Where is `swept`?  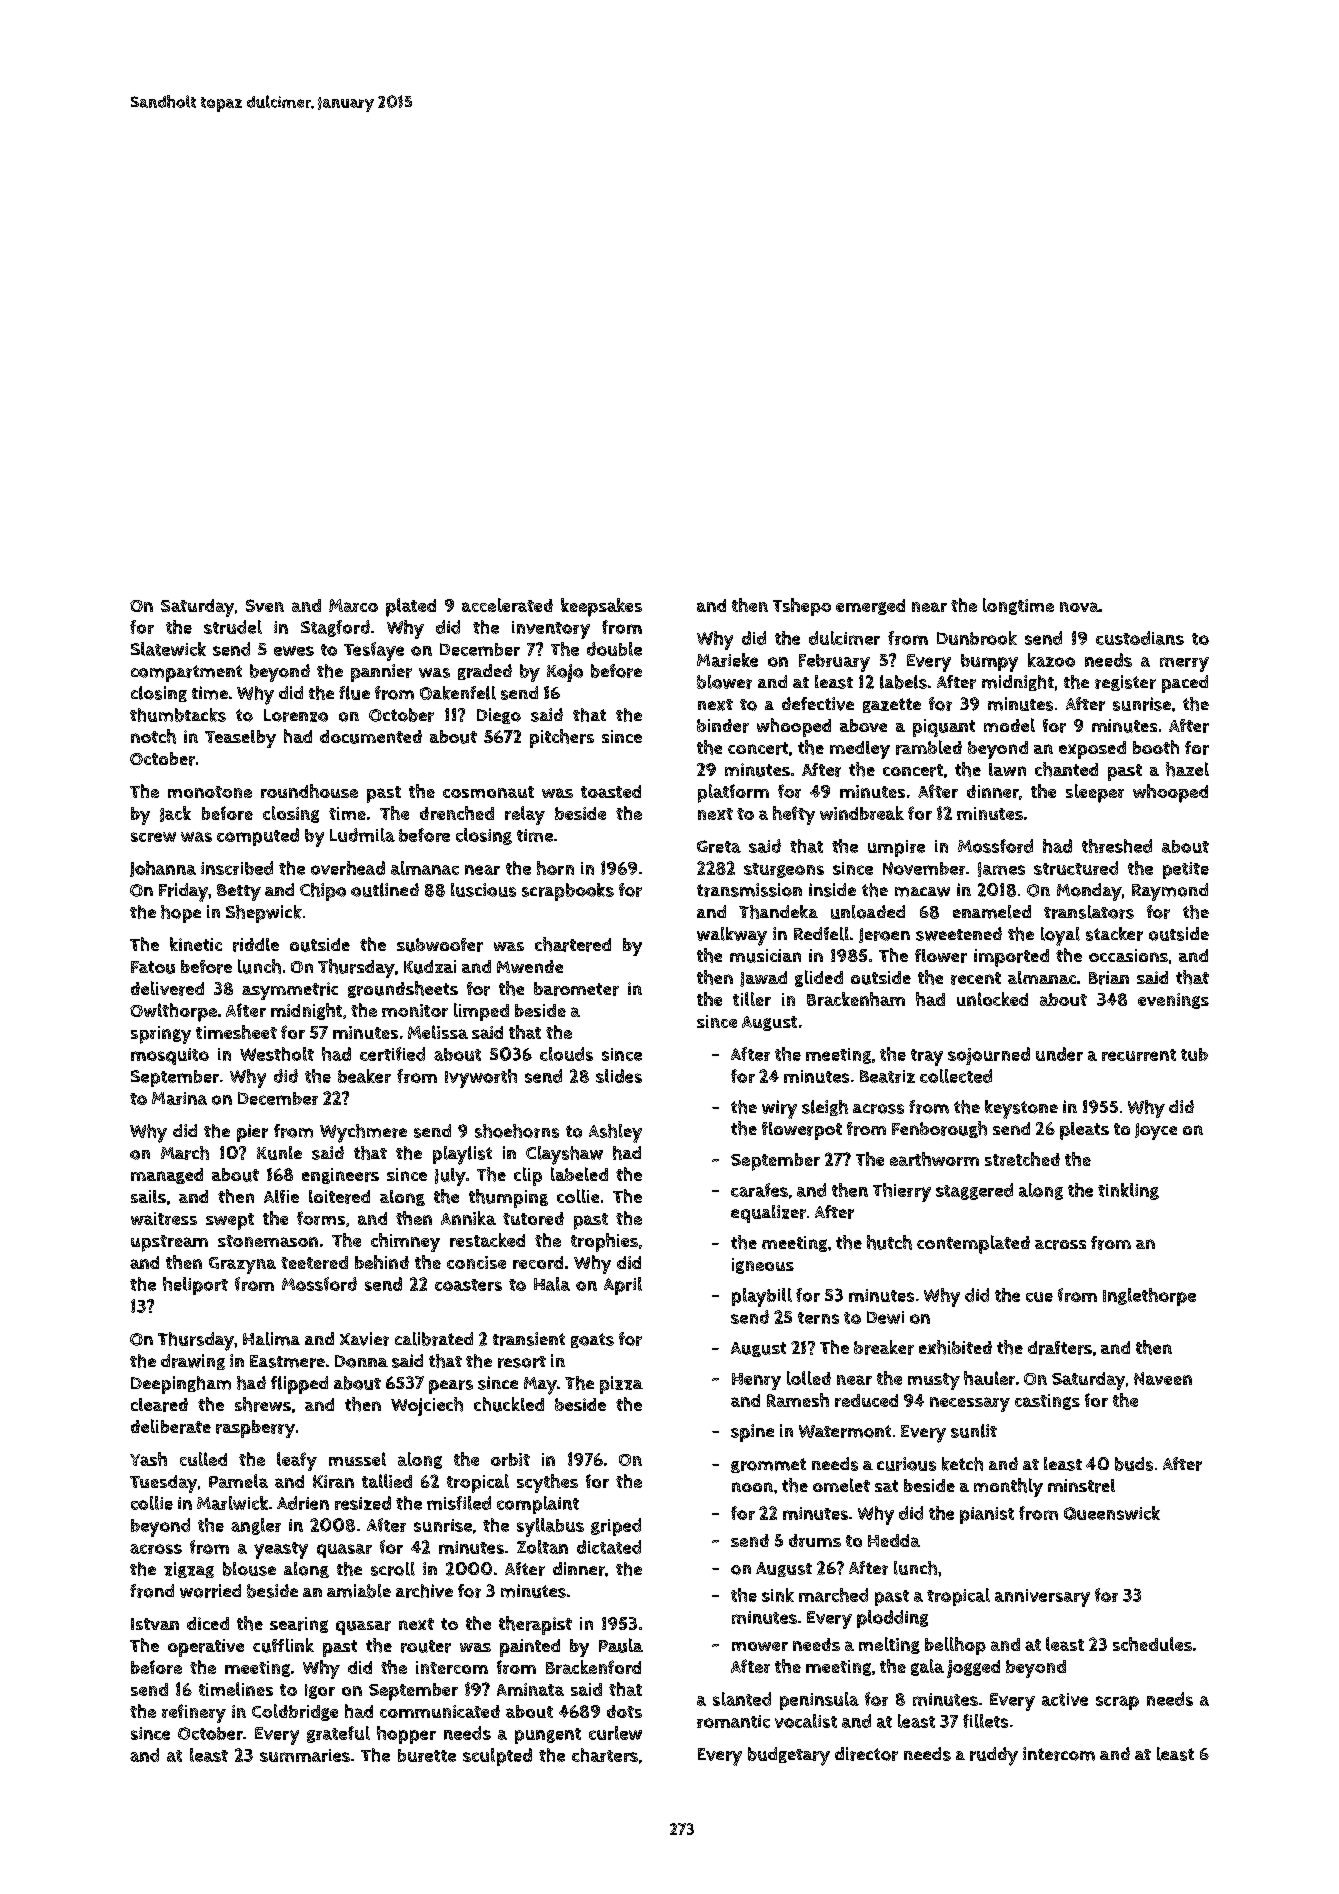 swept is located at coordinates (230, 1221).
